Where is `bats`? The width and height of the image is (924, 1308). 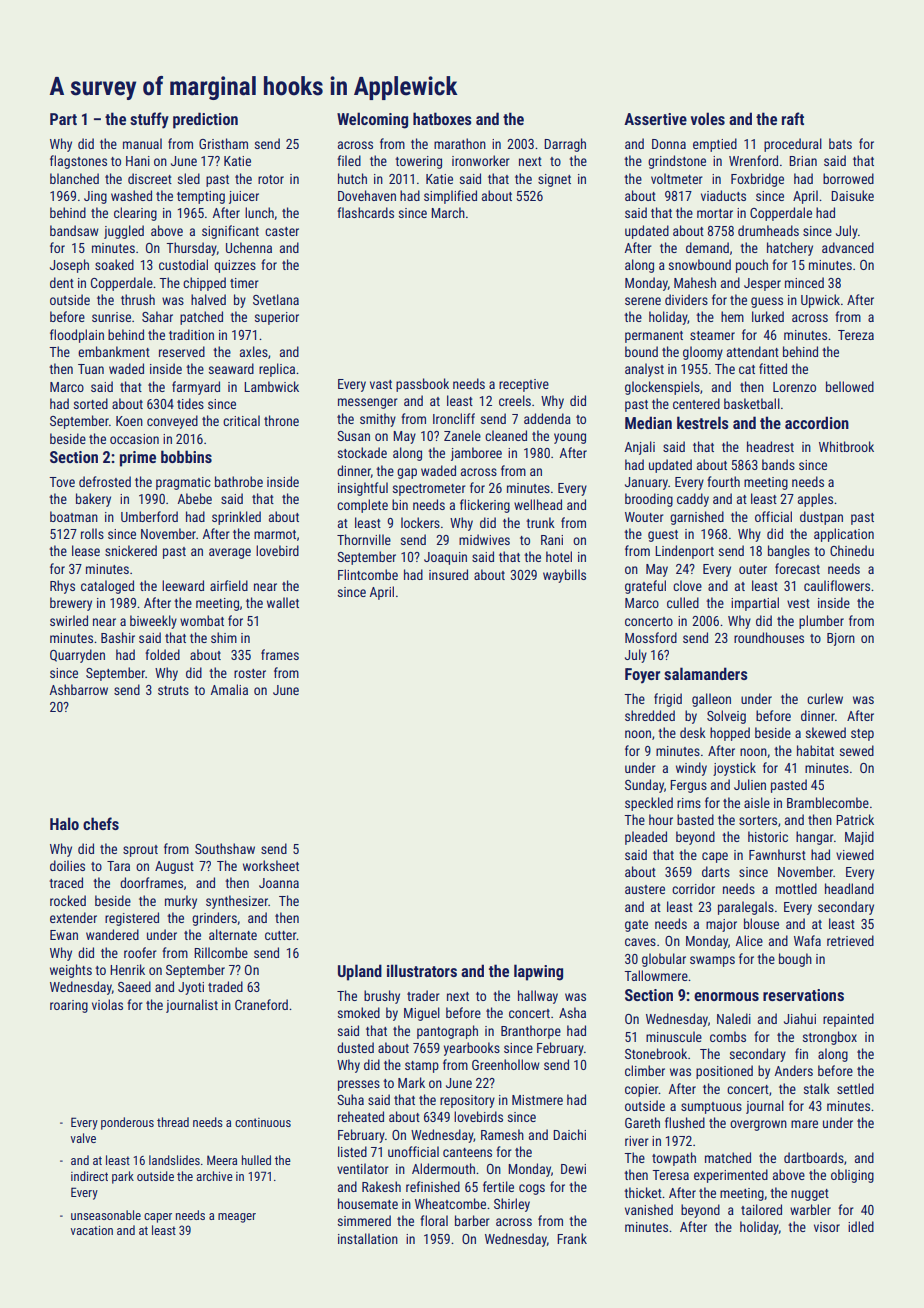
bats is located at coordinates (840, 143).
